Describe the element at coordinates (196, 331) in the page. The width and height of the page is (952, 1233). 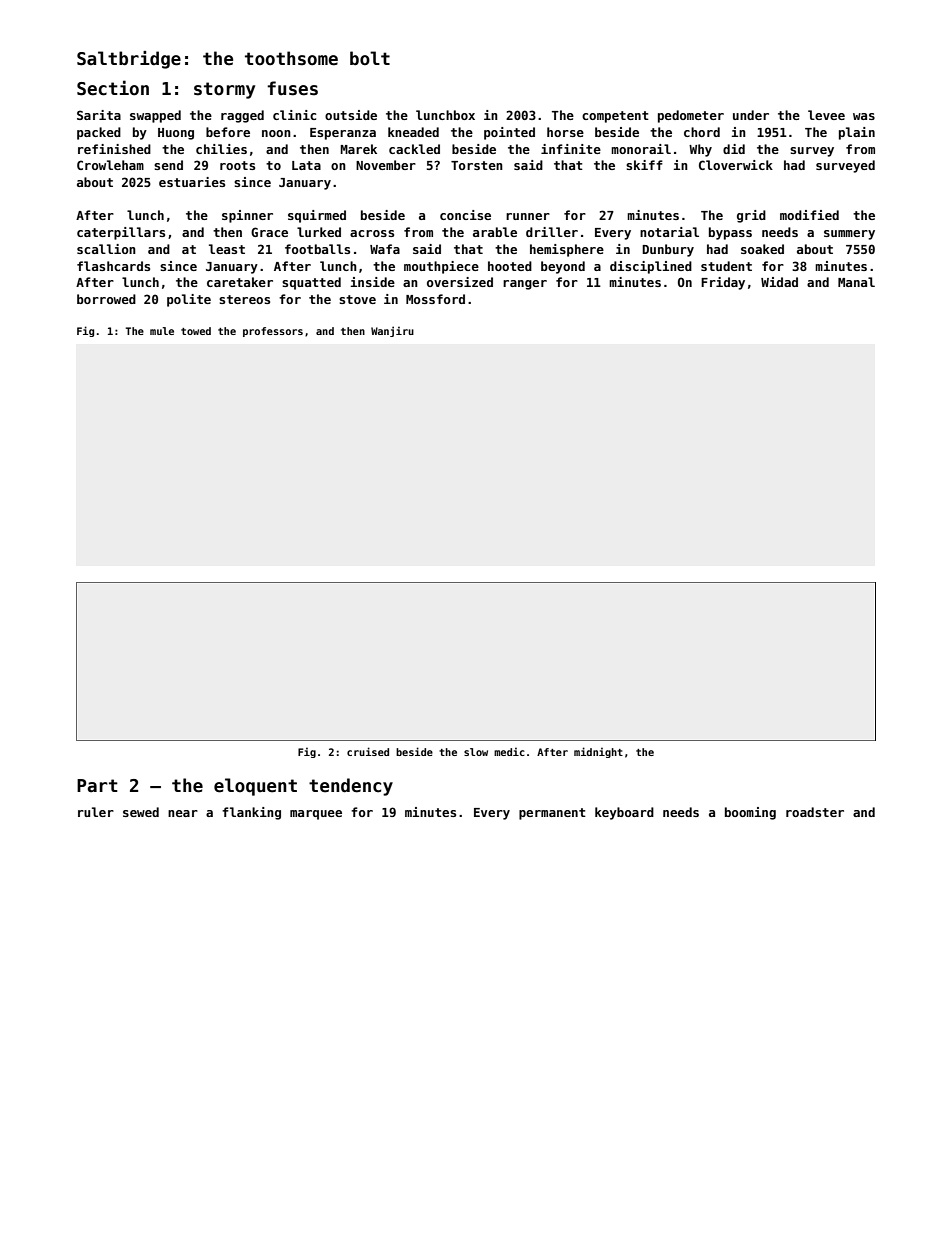
I see `towed` at that location.
